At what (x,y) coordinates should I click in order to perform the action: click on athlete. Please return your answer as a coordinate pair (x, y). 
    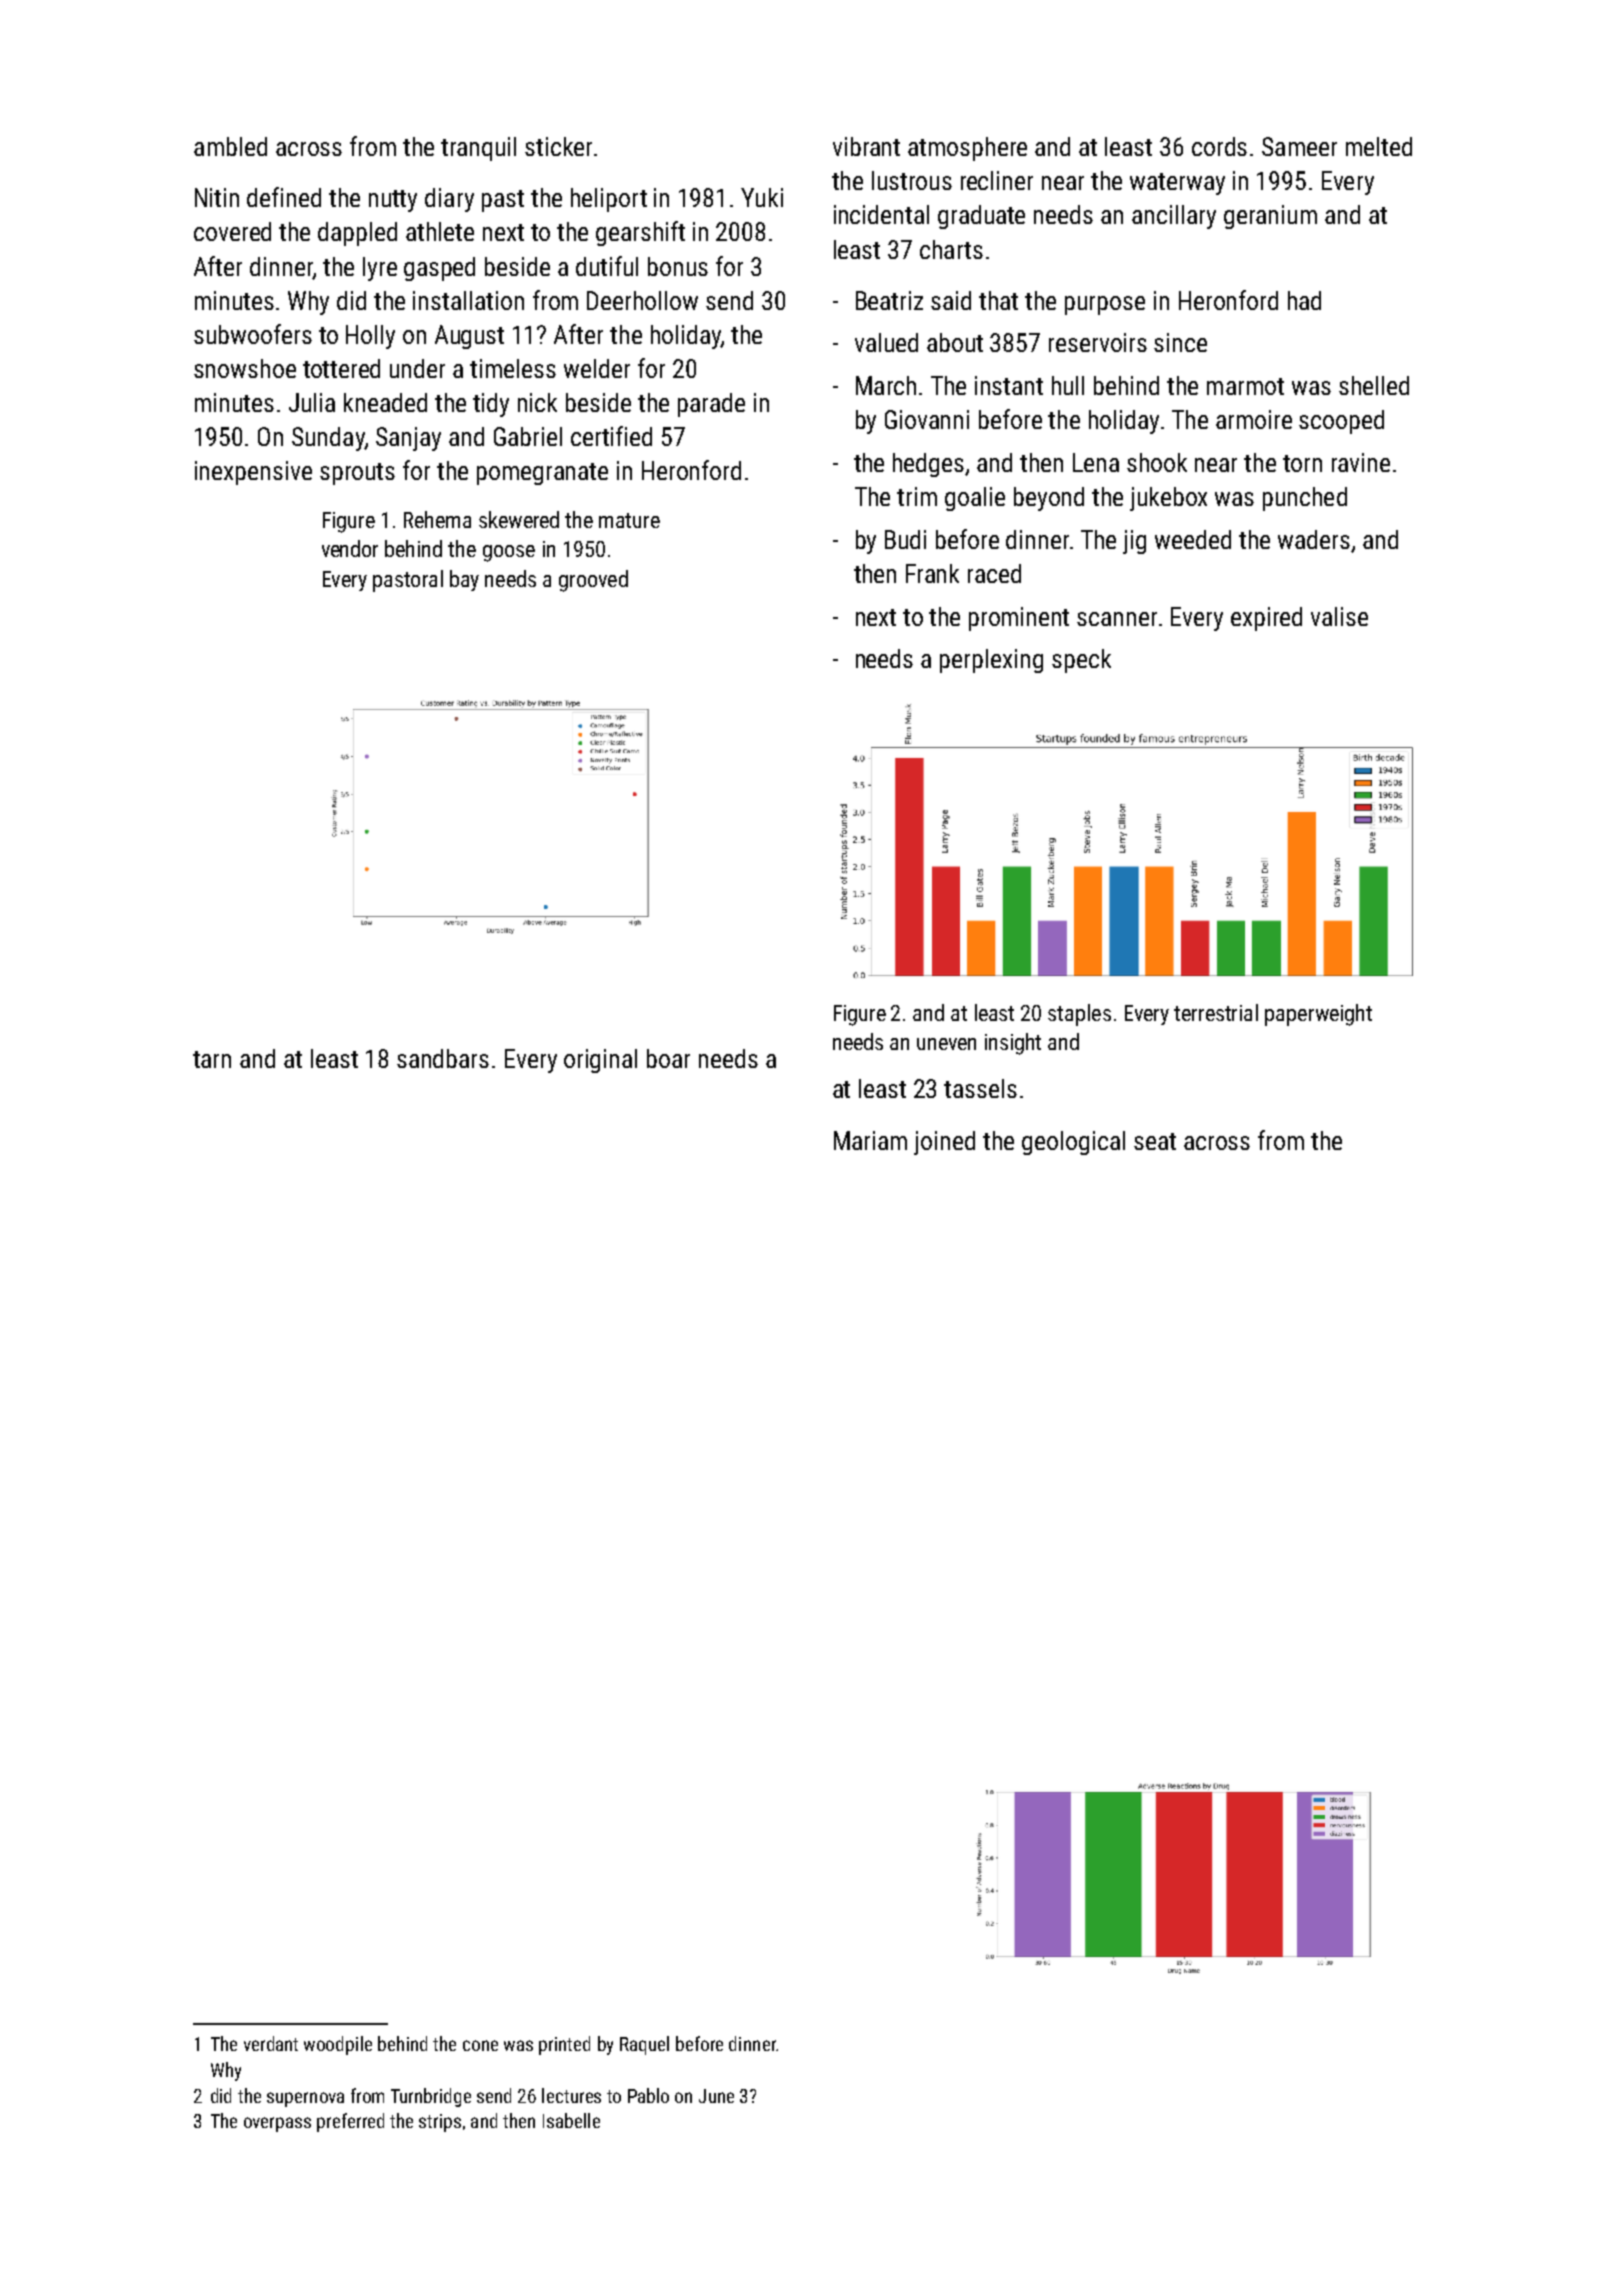
    Looking at the image, I should click on (440, 231).
